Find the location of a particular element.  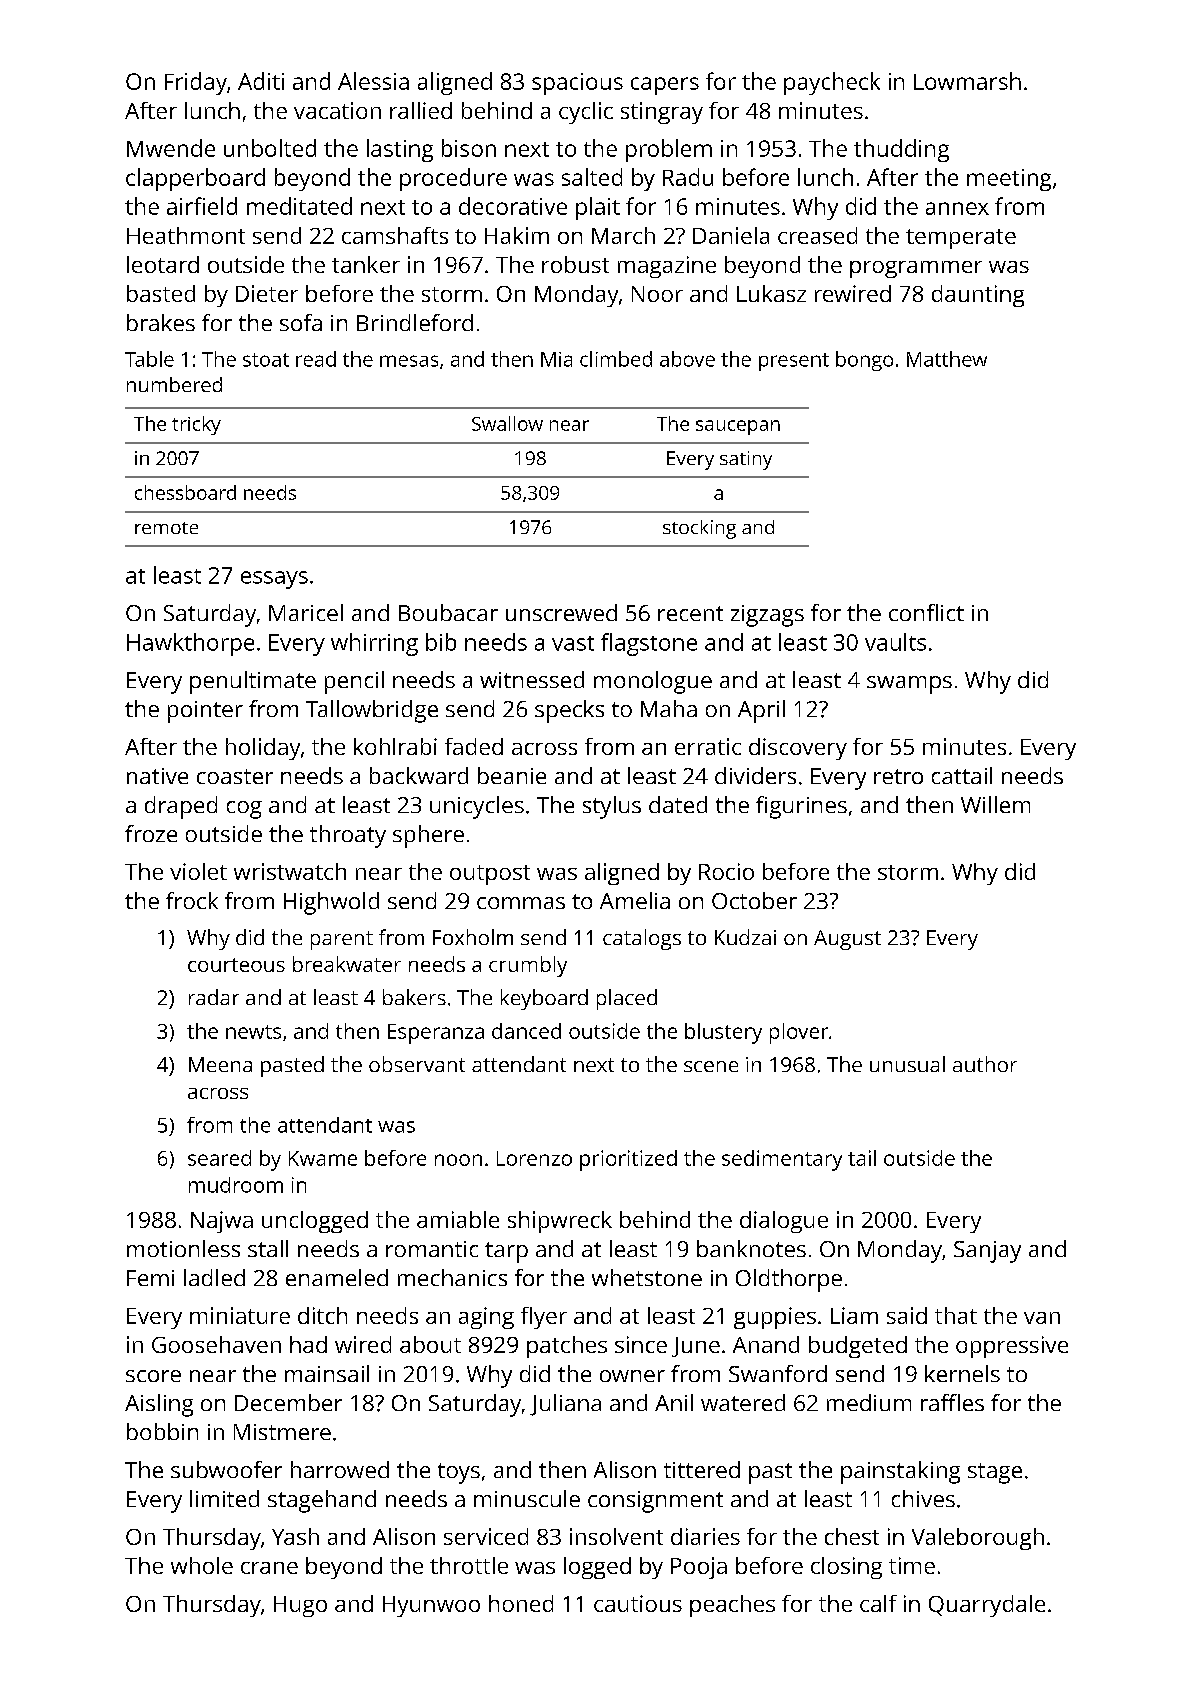

Daniela is located at coordinates (731, 235).
